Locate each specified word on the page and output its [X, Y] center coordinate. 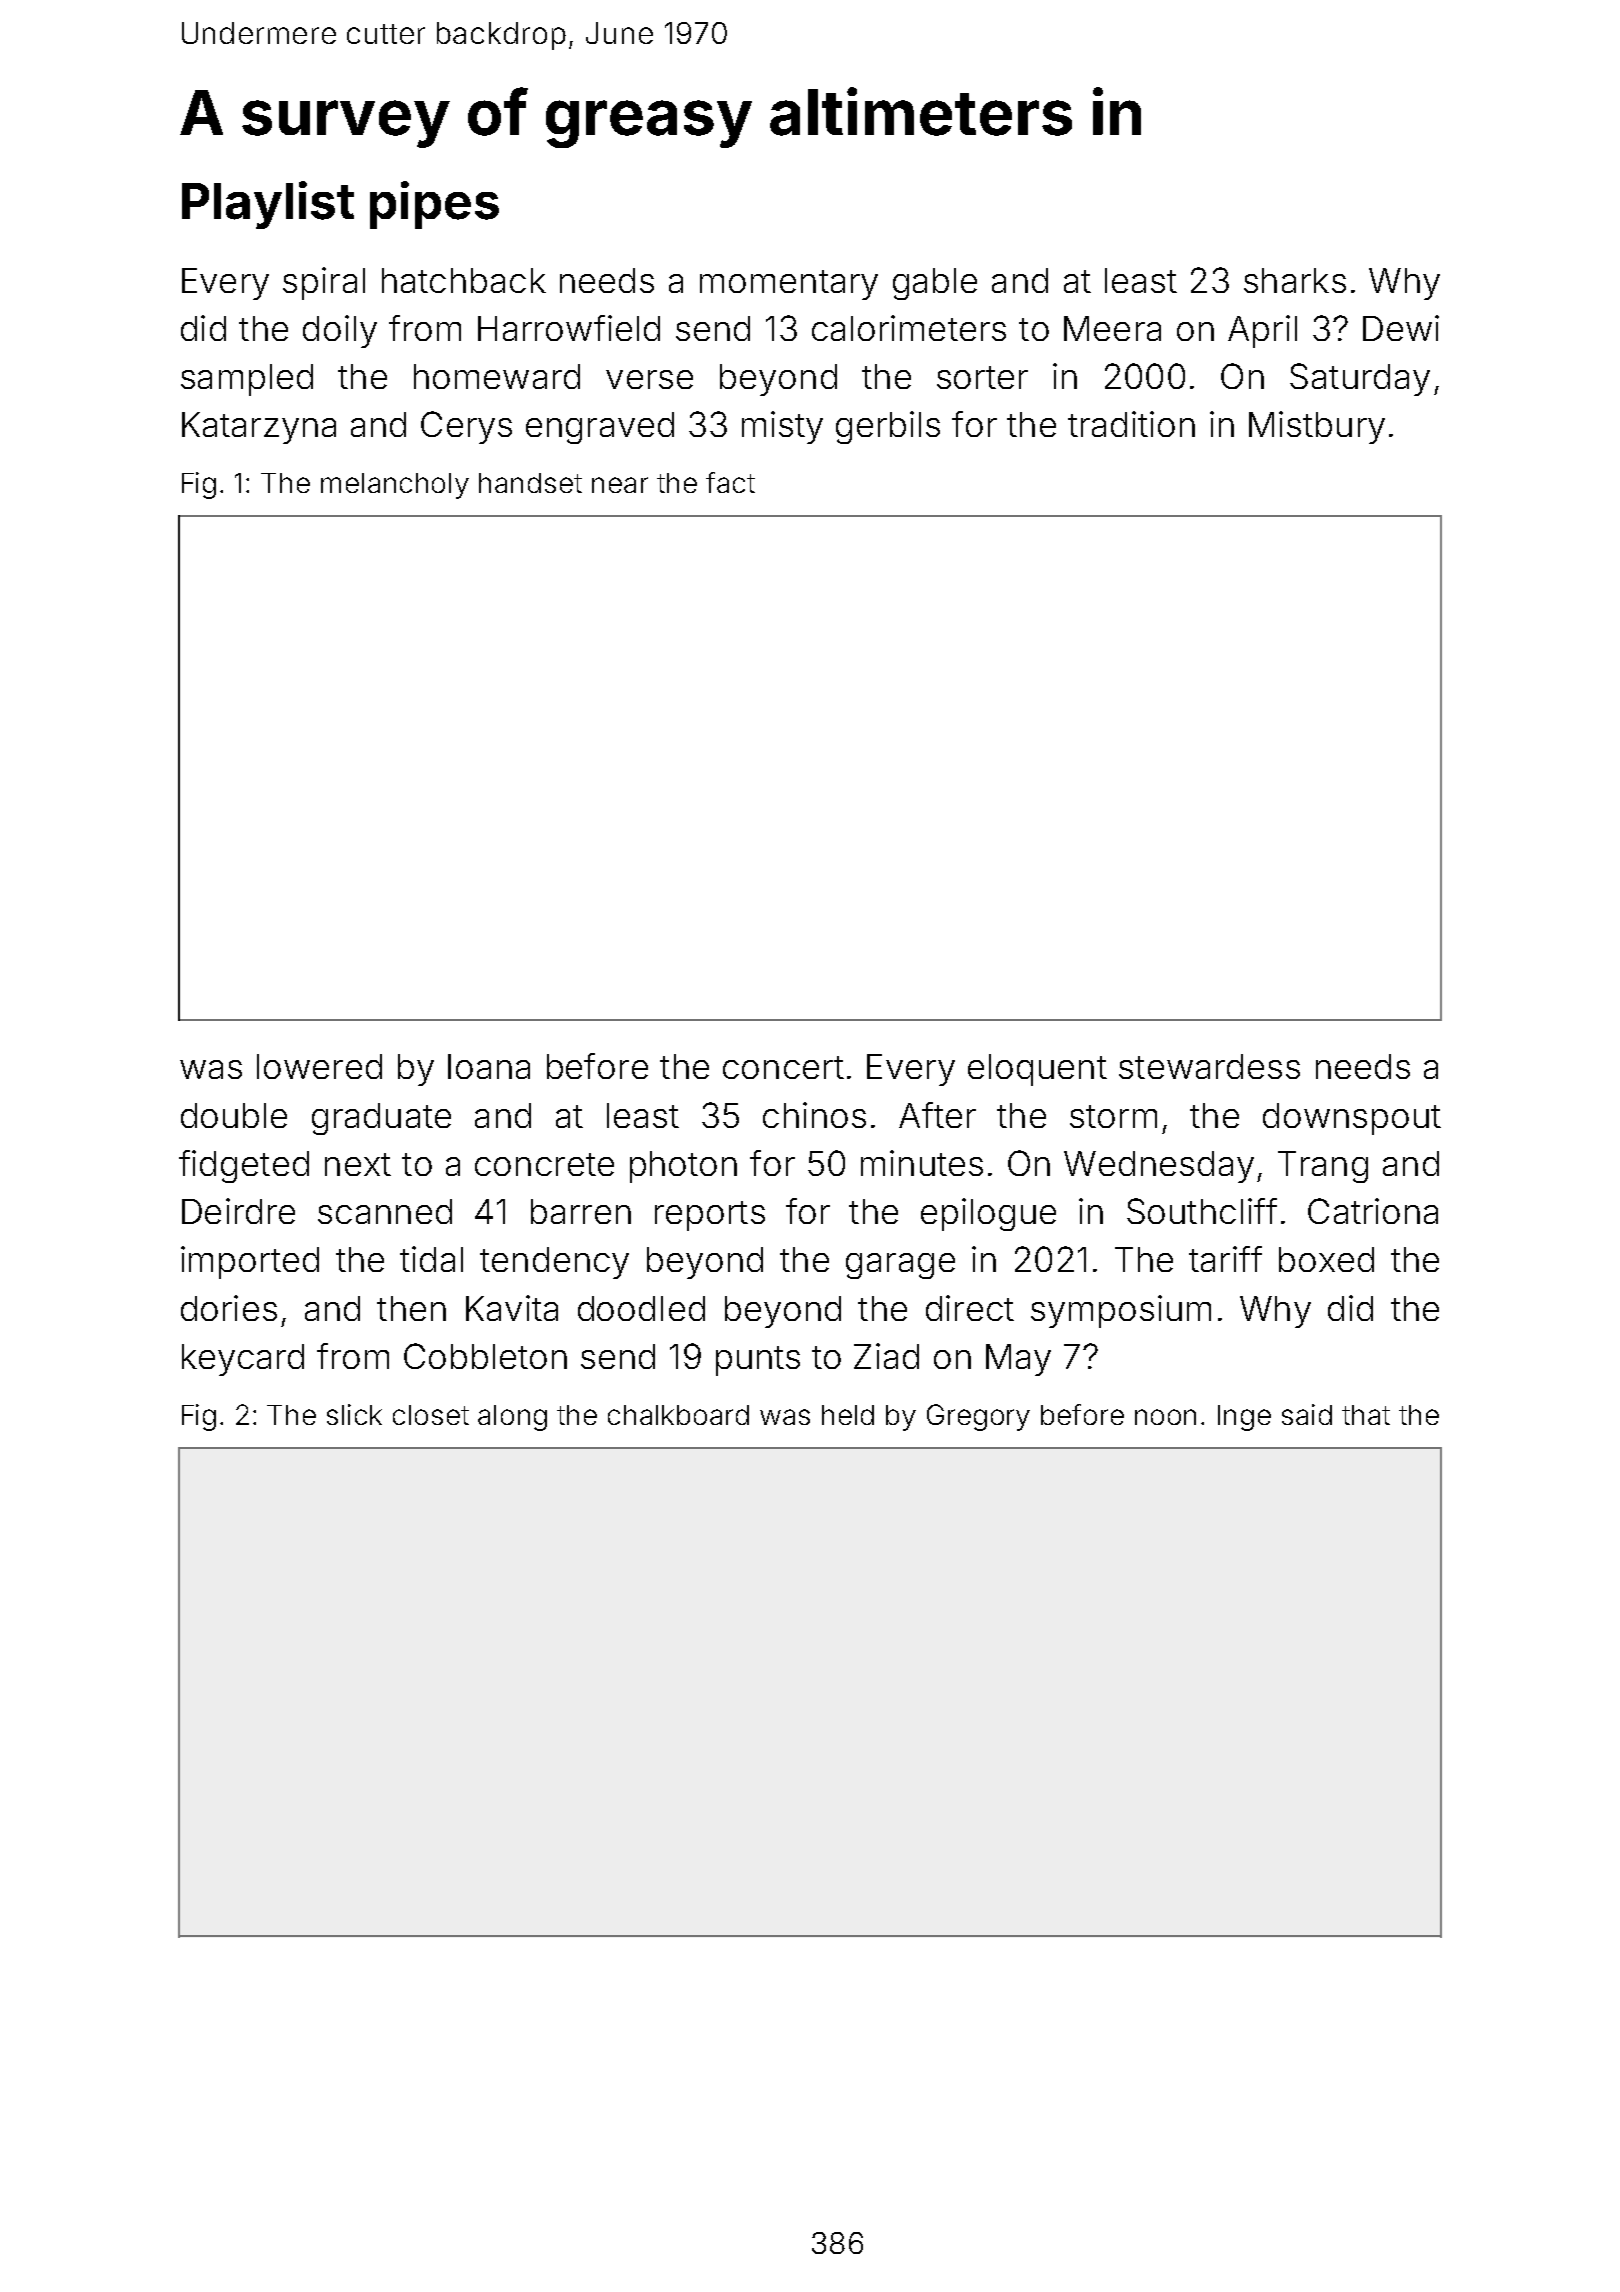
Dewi [1401, 328]
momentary [789, 285]
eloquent [1037, 1070]
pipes [434, 205]
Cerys [466, 427]
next [358, 1164]
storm [1113, 1116]
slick [354, 1414]
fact [730, 482]
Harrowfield [569, 328]
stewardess [1209, 1066]
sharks [1295, 280]
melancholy [395, 486]
